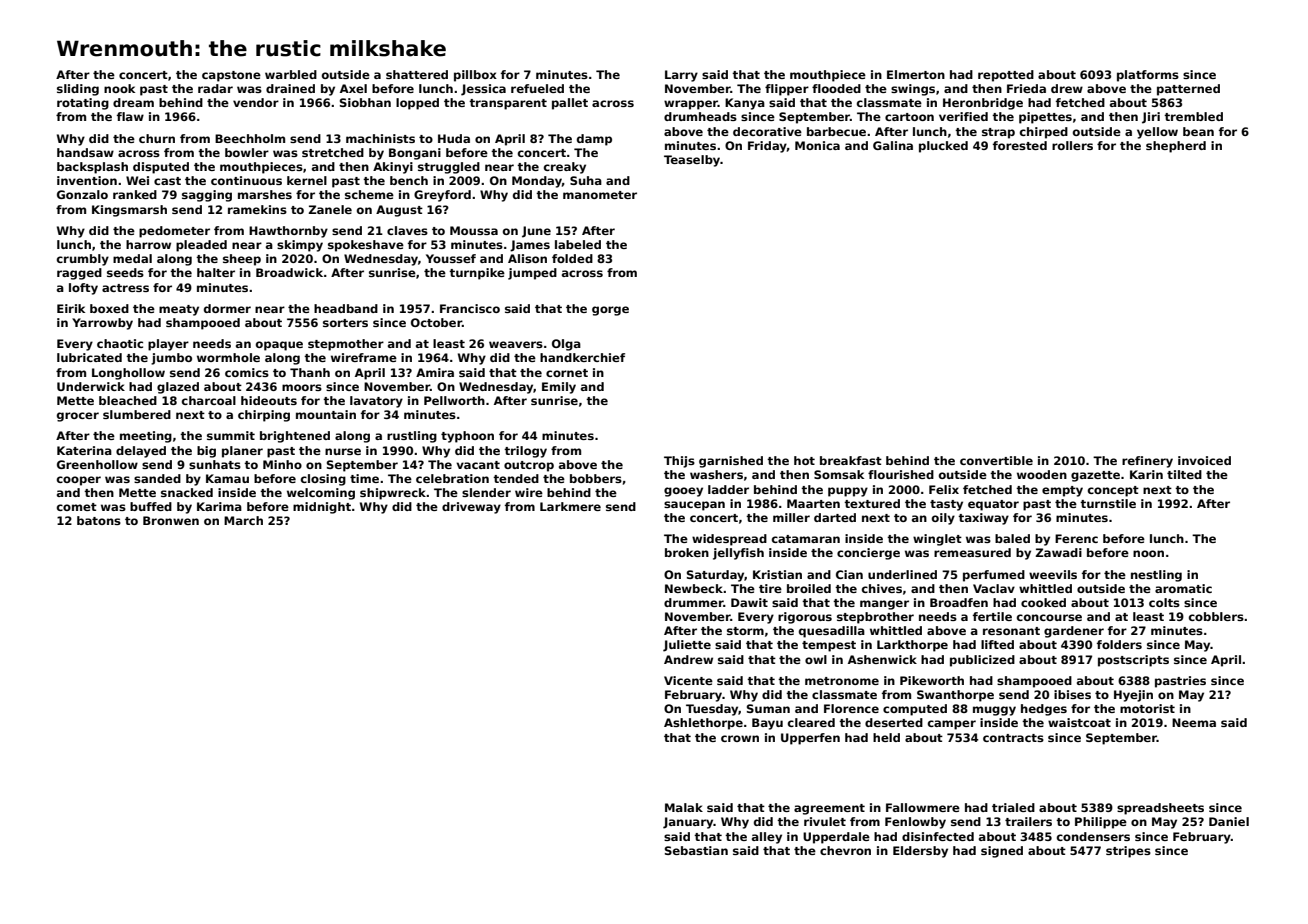 This screenshot has height=924, width=1308. I want to click on dormer, so click(227, 308).
